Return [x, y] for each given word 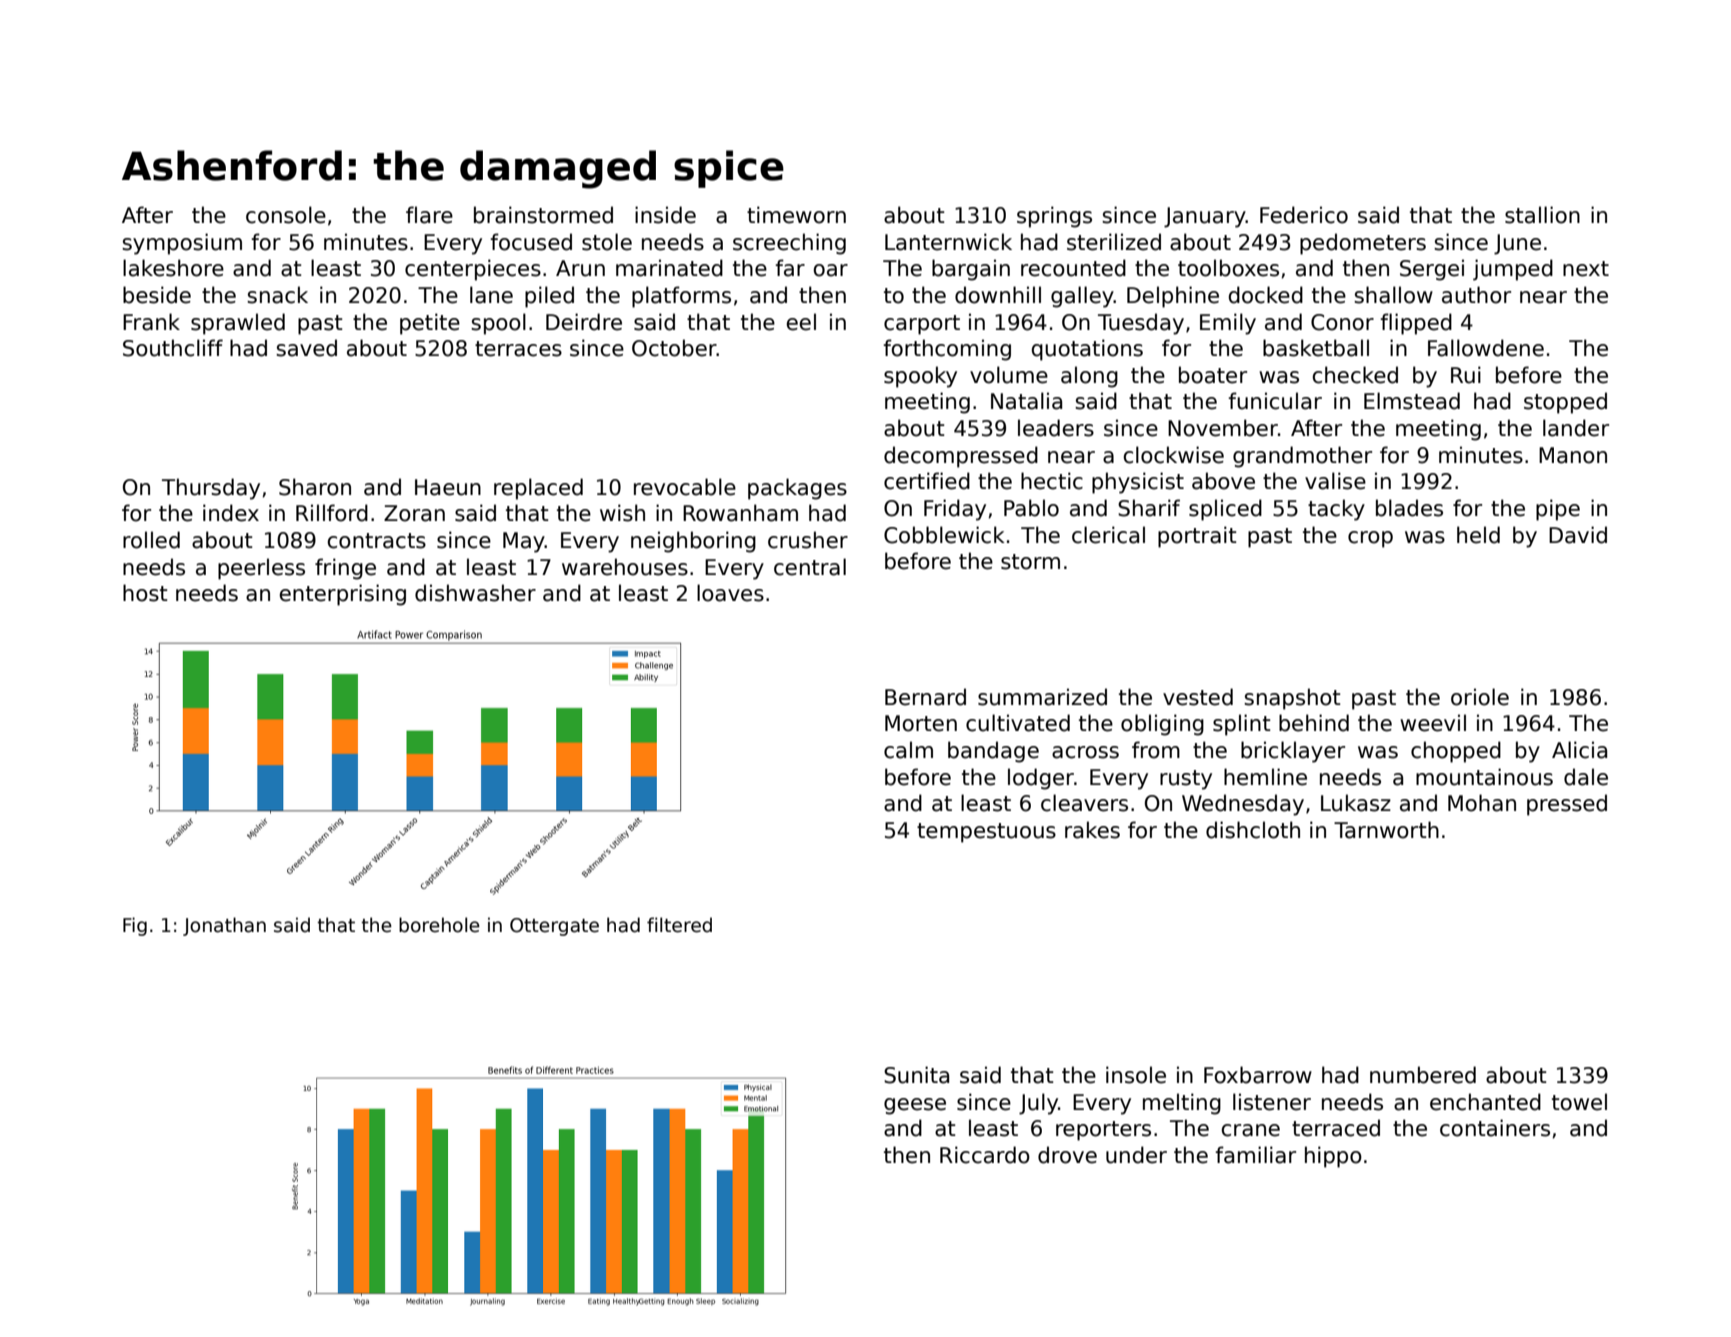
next [1586, 269]
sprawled [238, 324]
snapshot [1292, 699]
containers [1495, 1128]
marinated [669, 268]
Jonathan [224, 926]
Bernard [925, 697]
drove [1067, 1155]
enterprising [342, 595]
